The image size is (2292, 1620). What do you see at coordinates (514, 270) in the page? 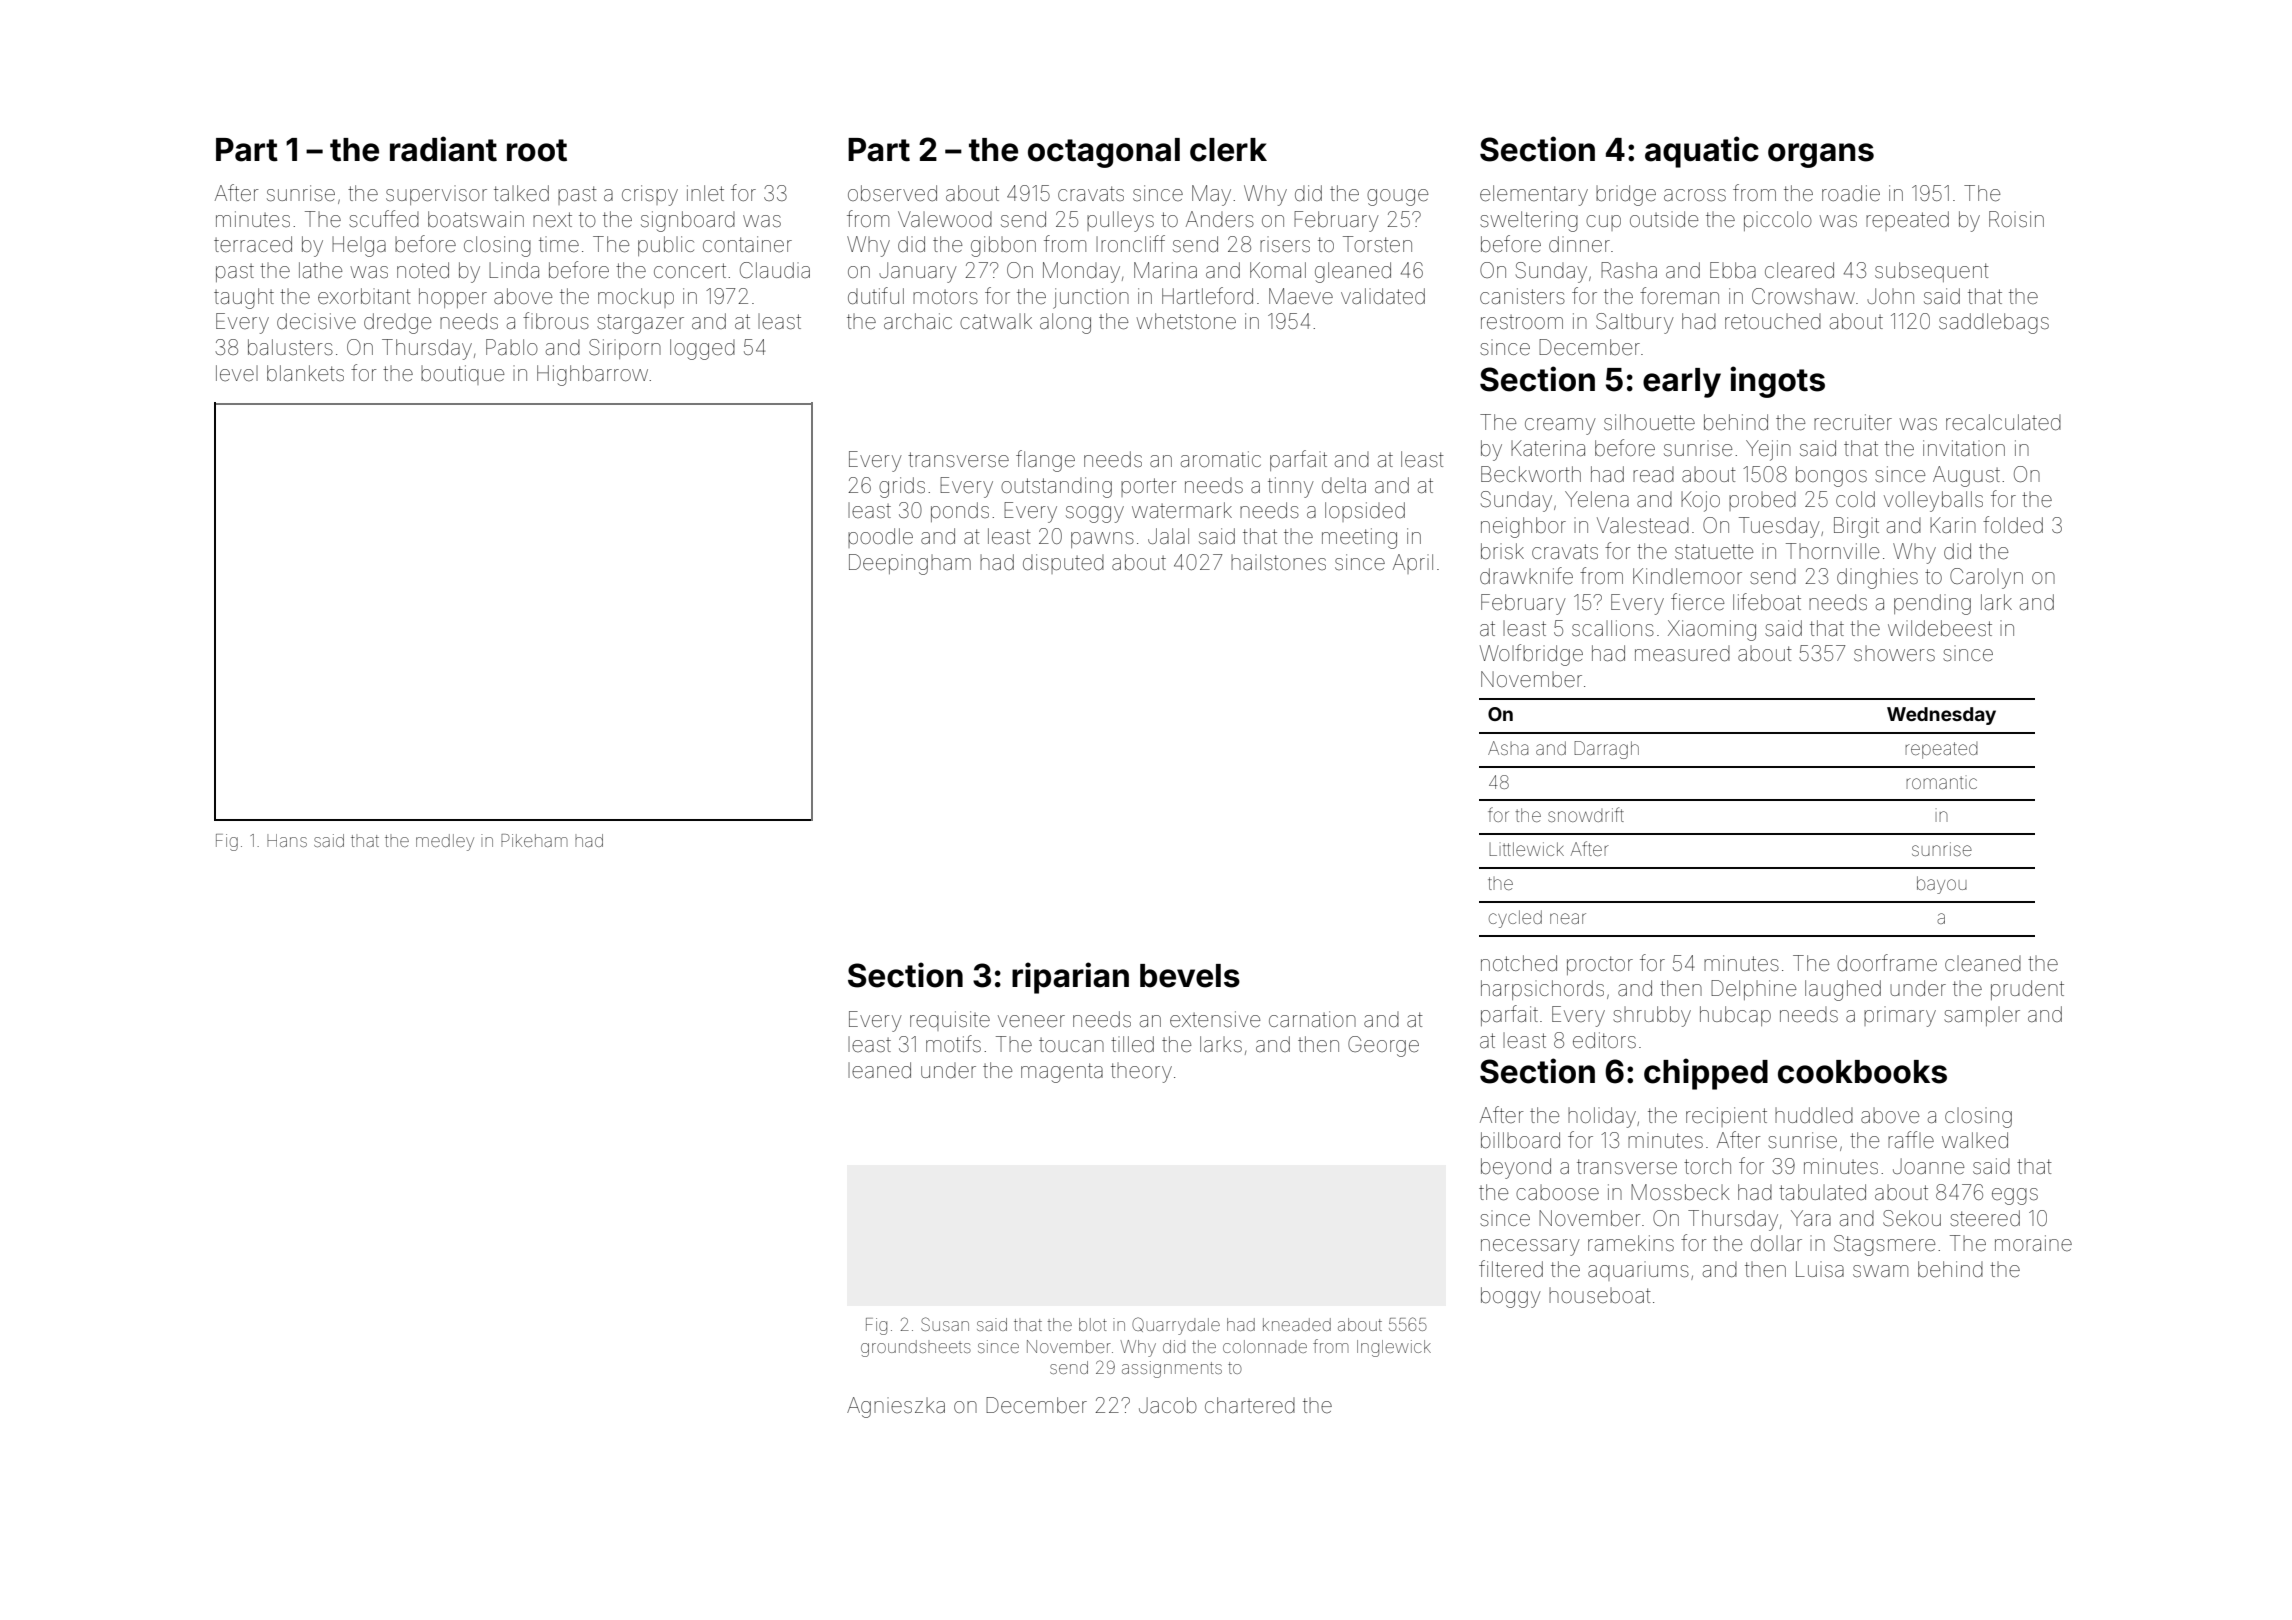
I see `Linda` at bounding box center [514, 270].
